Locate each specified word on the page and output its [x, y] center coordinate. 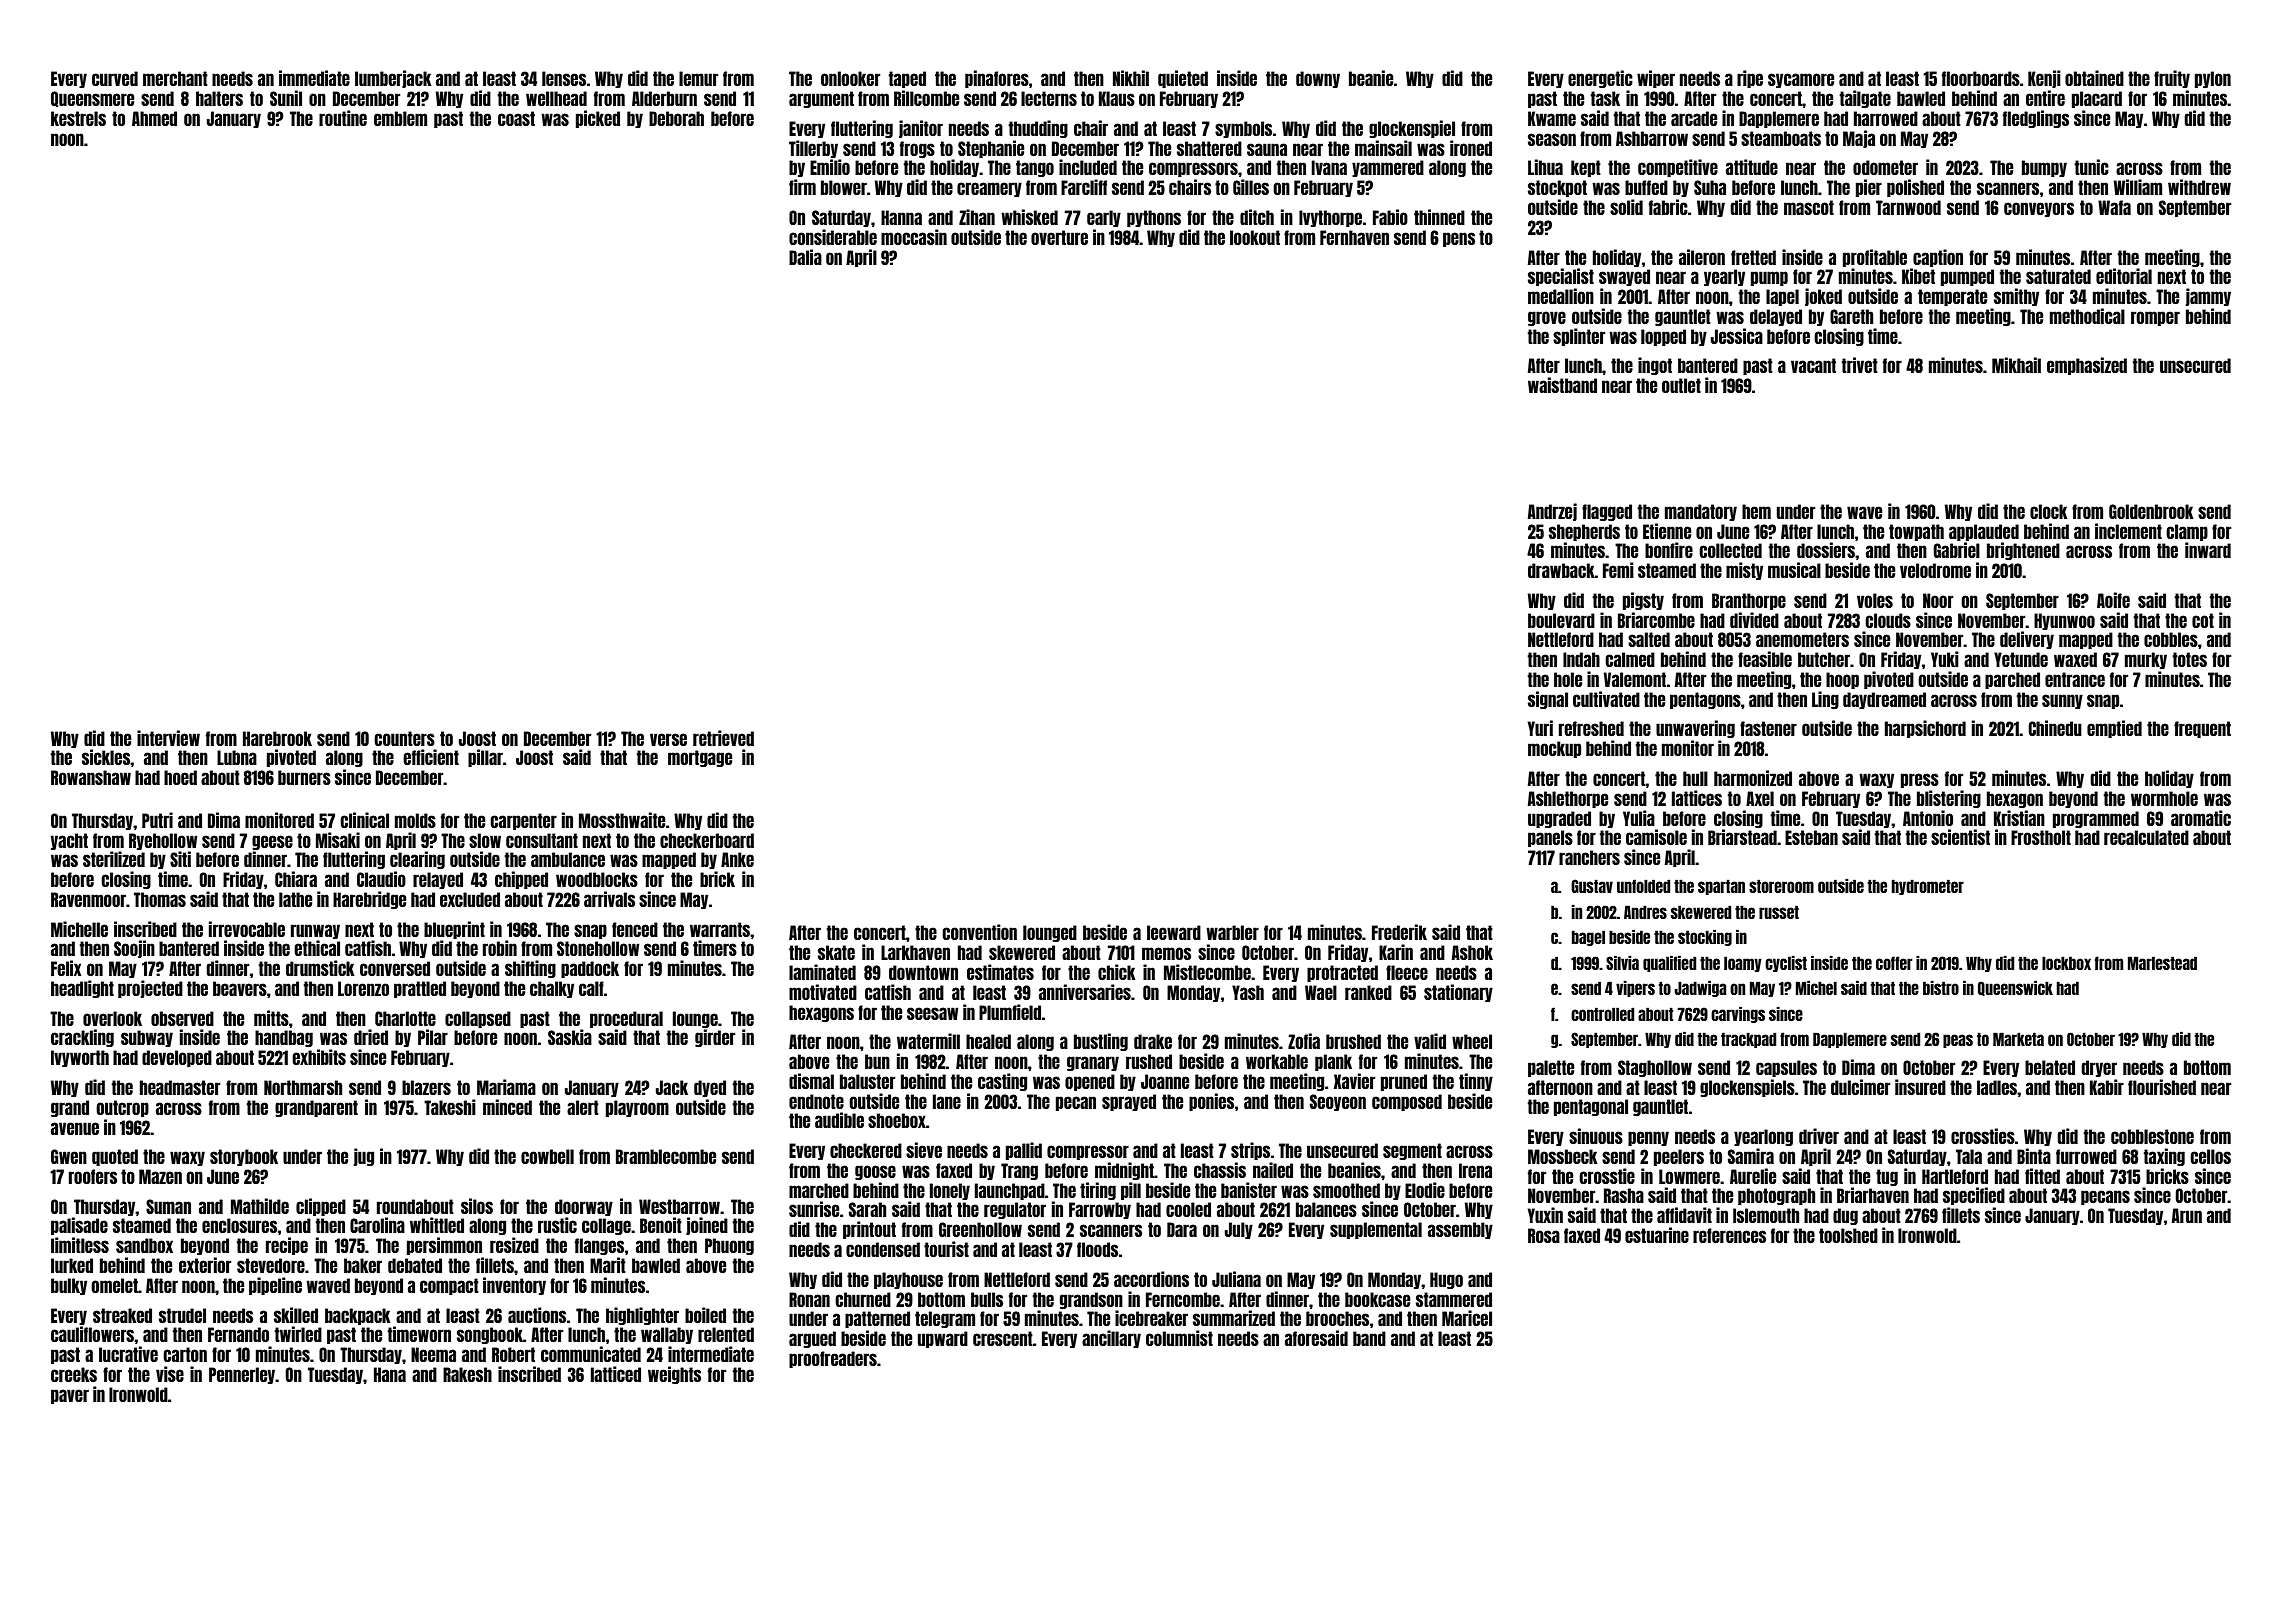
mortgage [700, 758]
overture [1059, 237]
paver [70, 1396]
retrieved [723, 738]
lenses [564, 78]
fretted [1753, 257]
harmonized [1753, 778]
